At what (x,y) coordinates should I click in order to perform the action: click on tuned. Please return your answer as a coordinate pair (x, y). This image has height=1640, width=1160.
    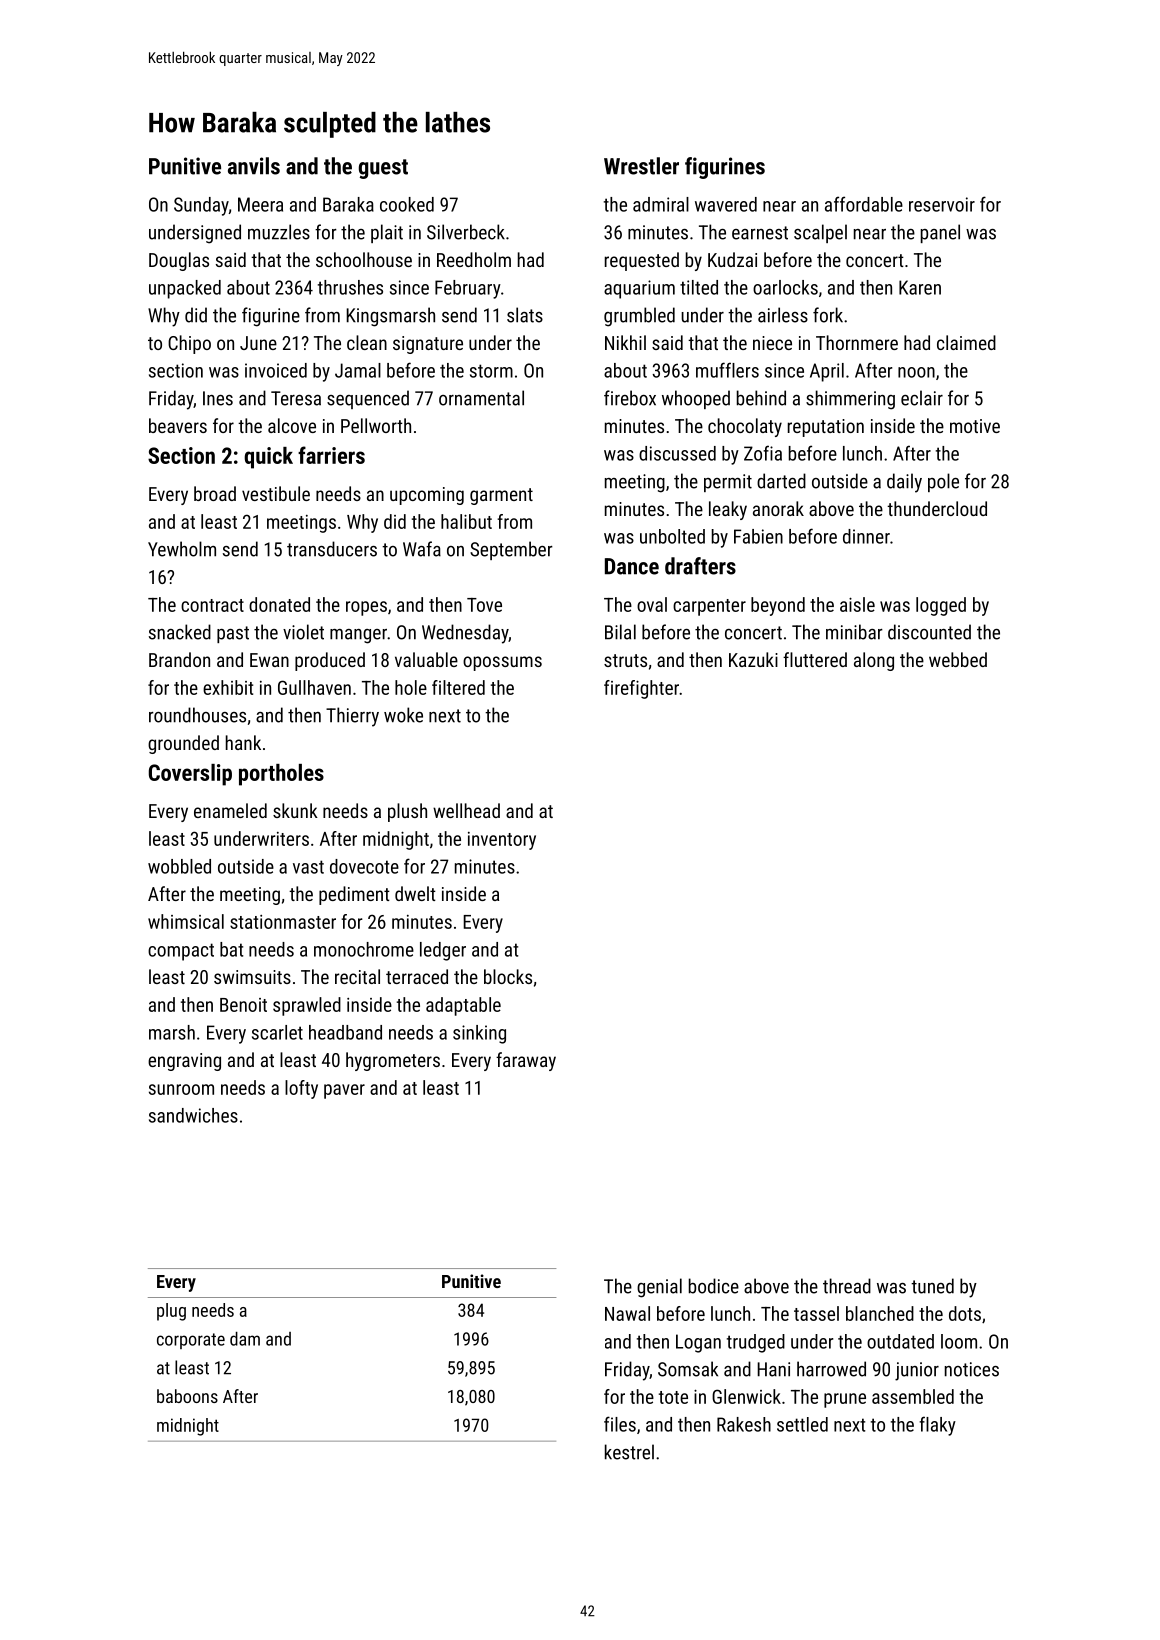
    Looking at the image, I should click on (932, 1286).
